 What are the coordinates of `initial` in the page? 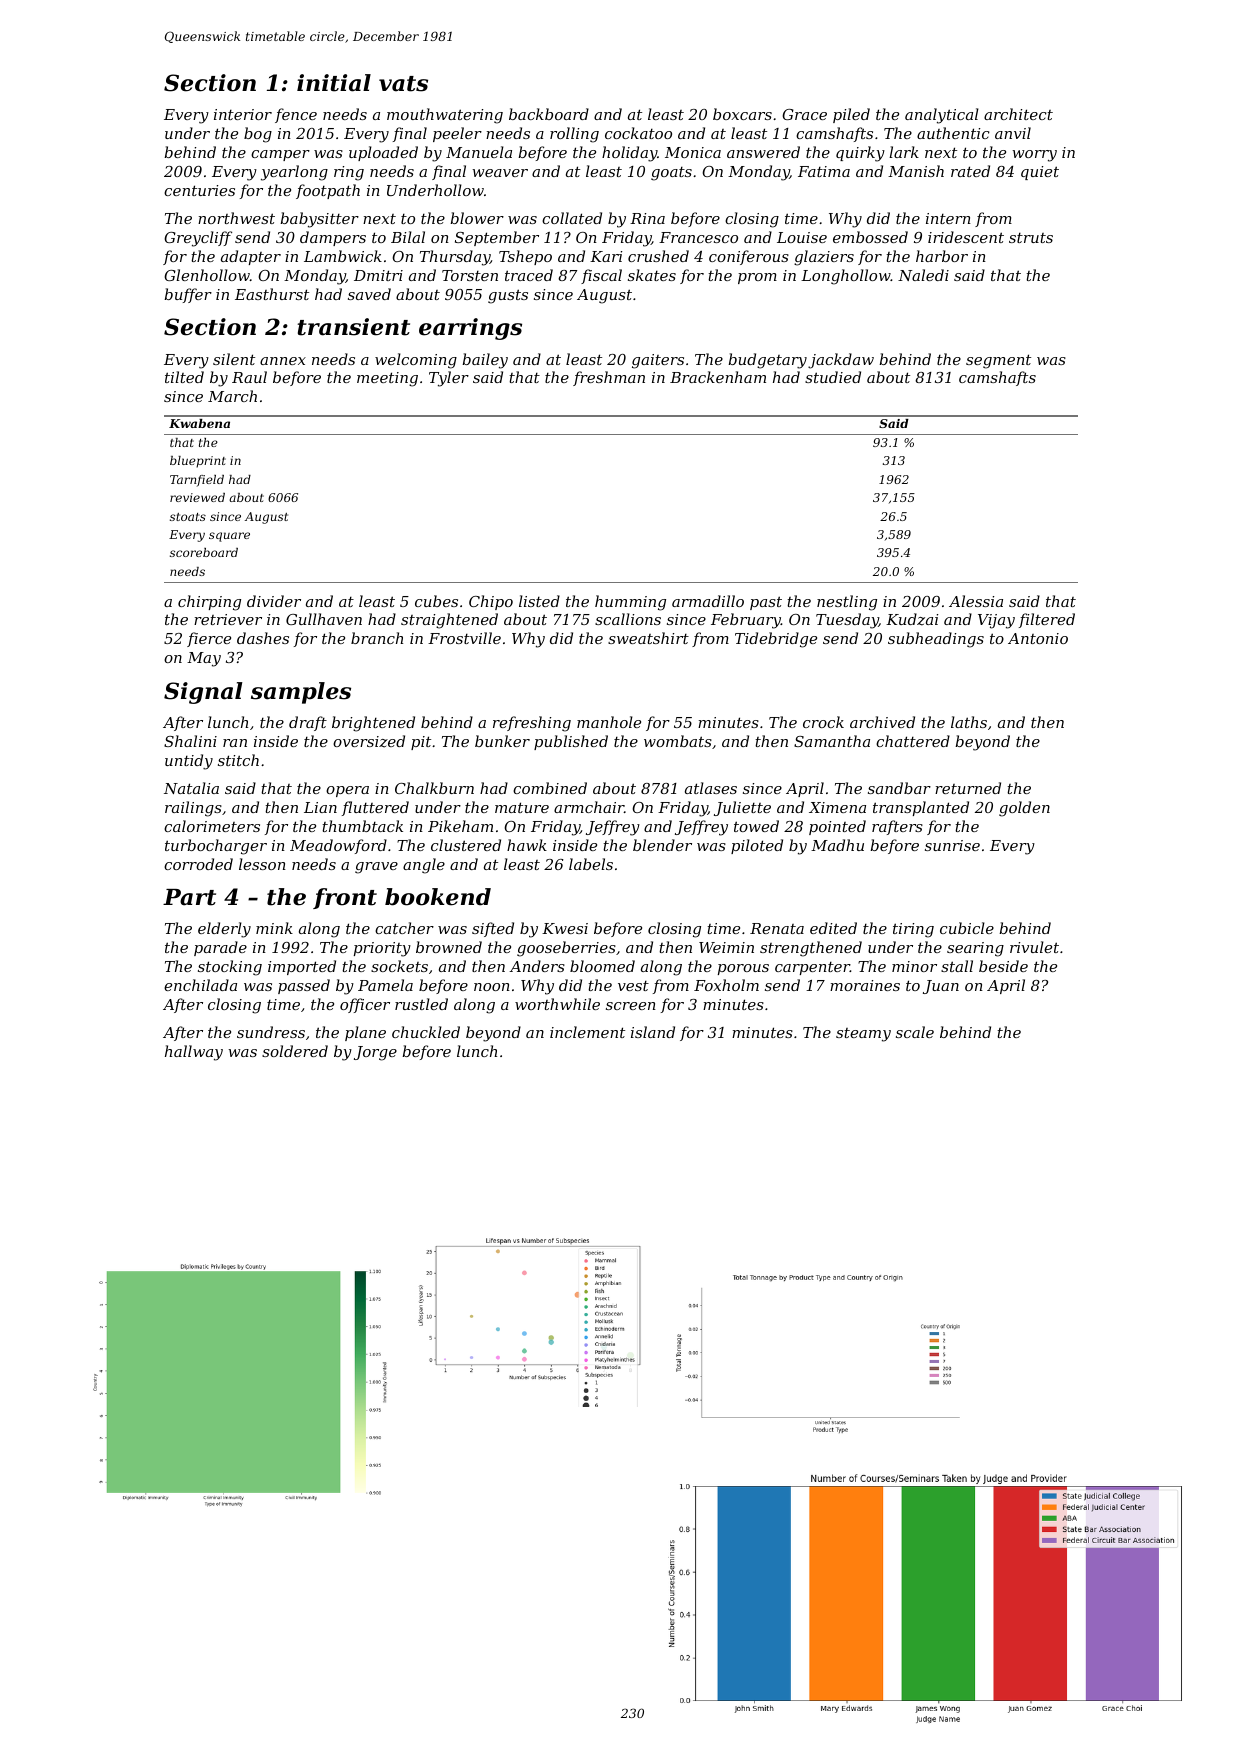 It's located at (334, 83).
